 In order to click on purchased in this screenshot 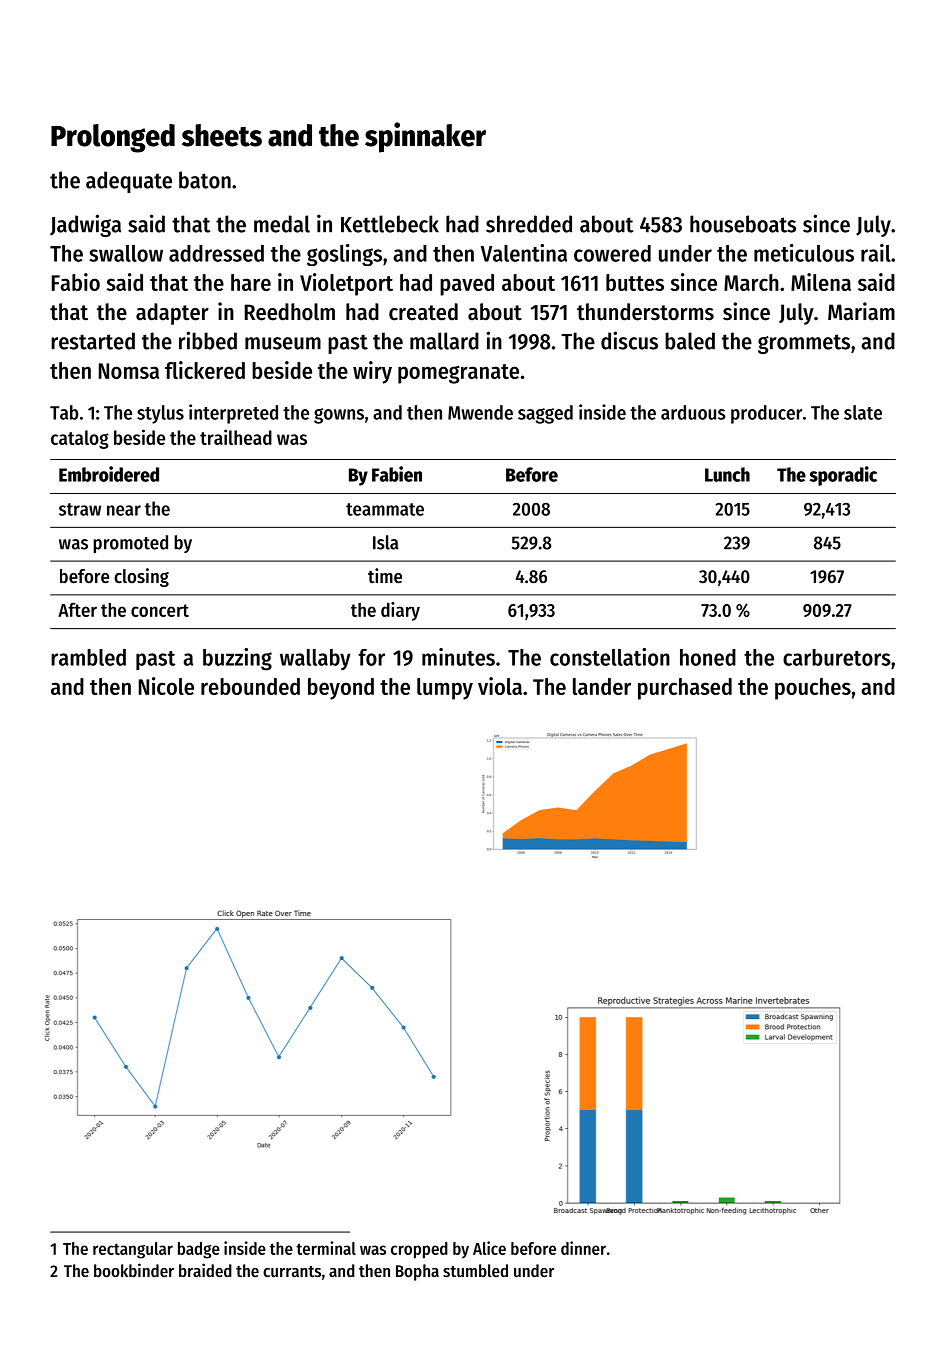, I will do `click(685, 689)`.
